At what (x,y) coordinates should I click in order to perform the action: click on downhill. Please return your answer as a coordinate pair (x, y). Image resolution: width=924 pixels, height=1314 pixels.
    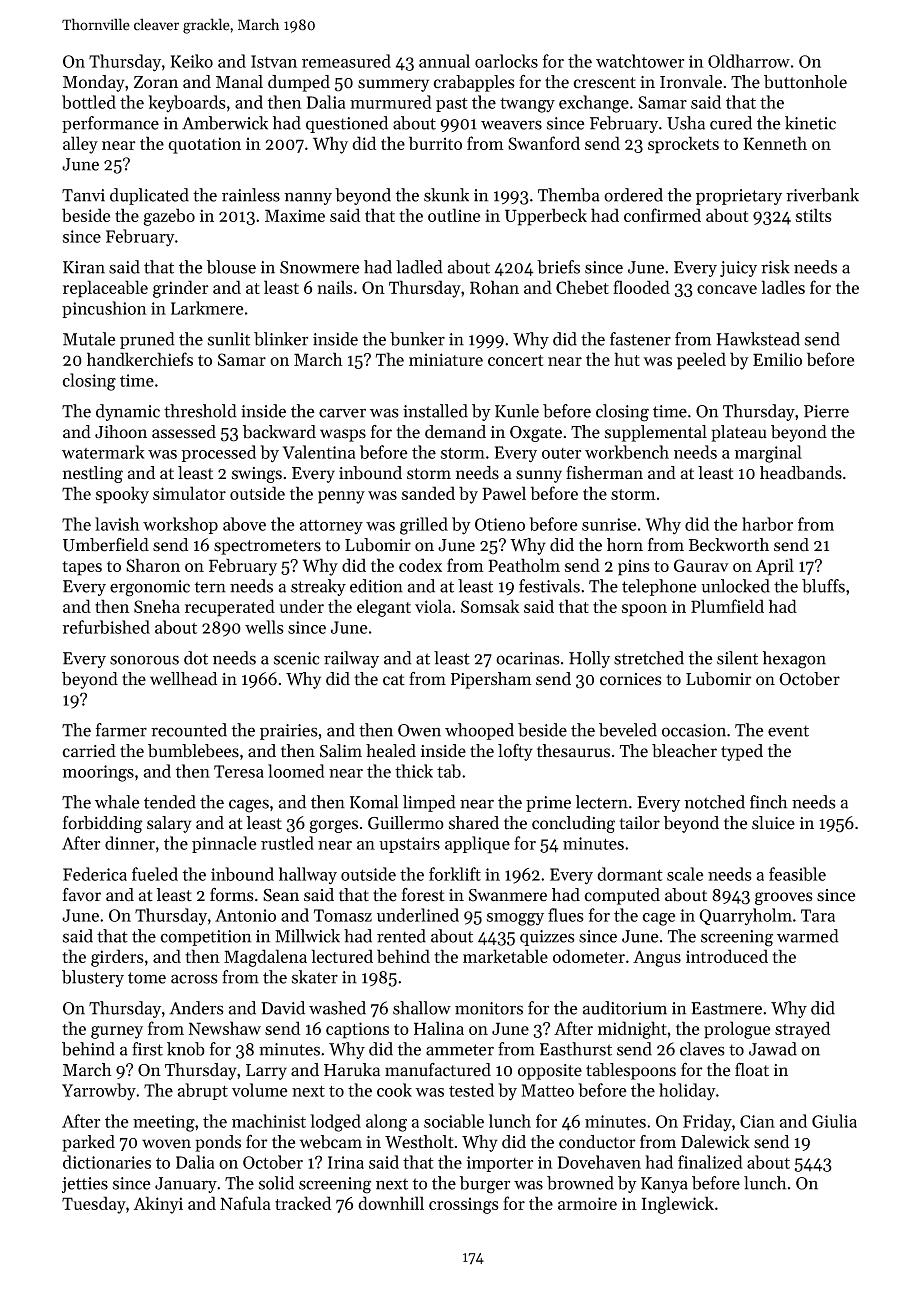
    Looking at the image, I should click on (391, 1203).
